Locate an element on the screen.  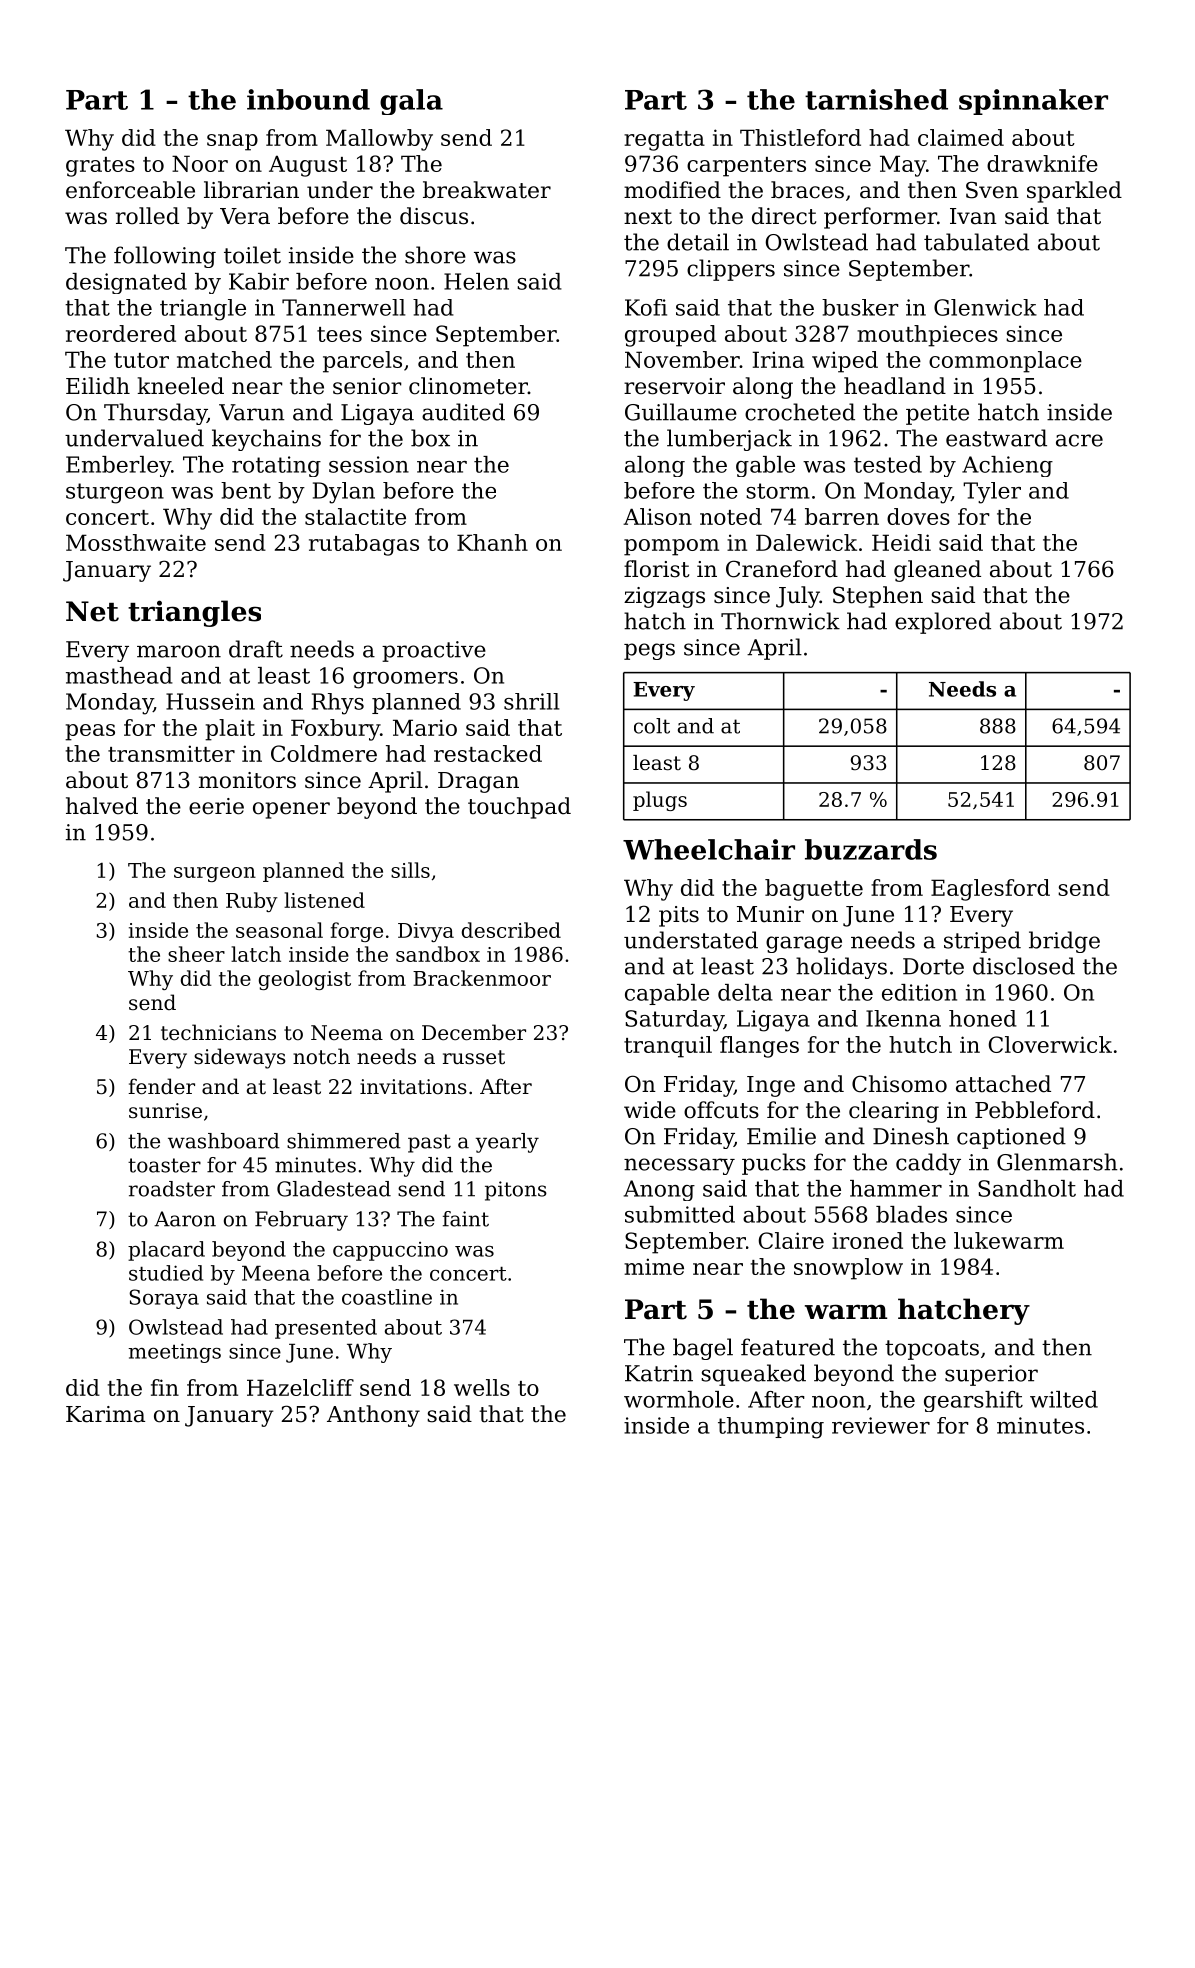
regatta is located at coordinates (664, 141).
